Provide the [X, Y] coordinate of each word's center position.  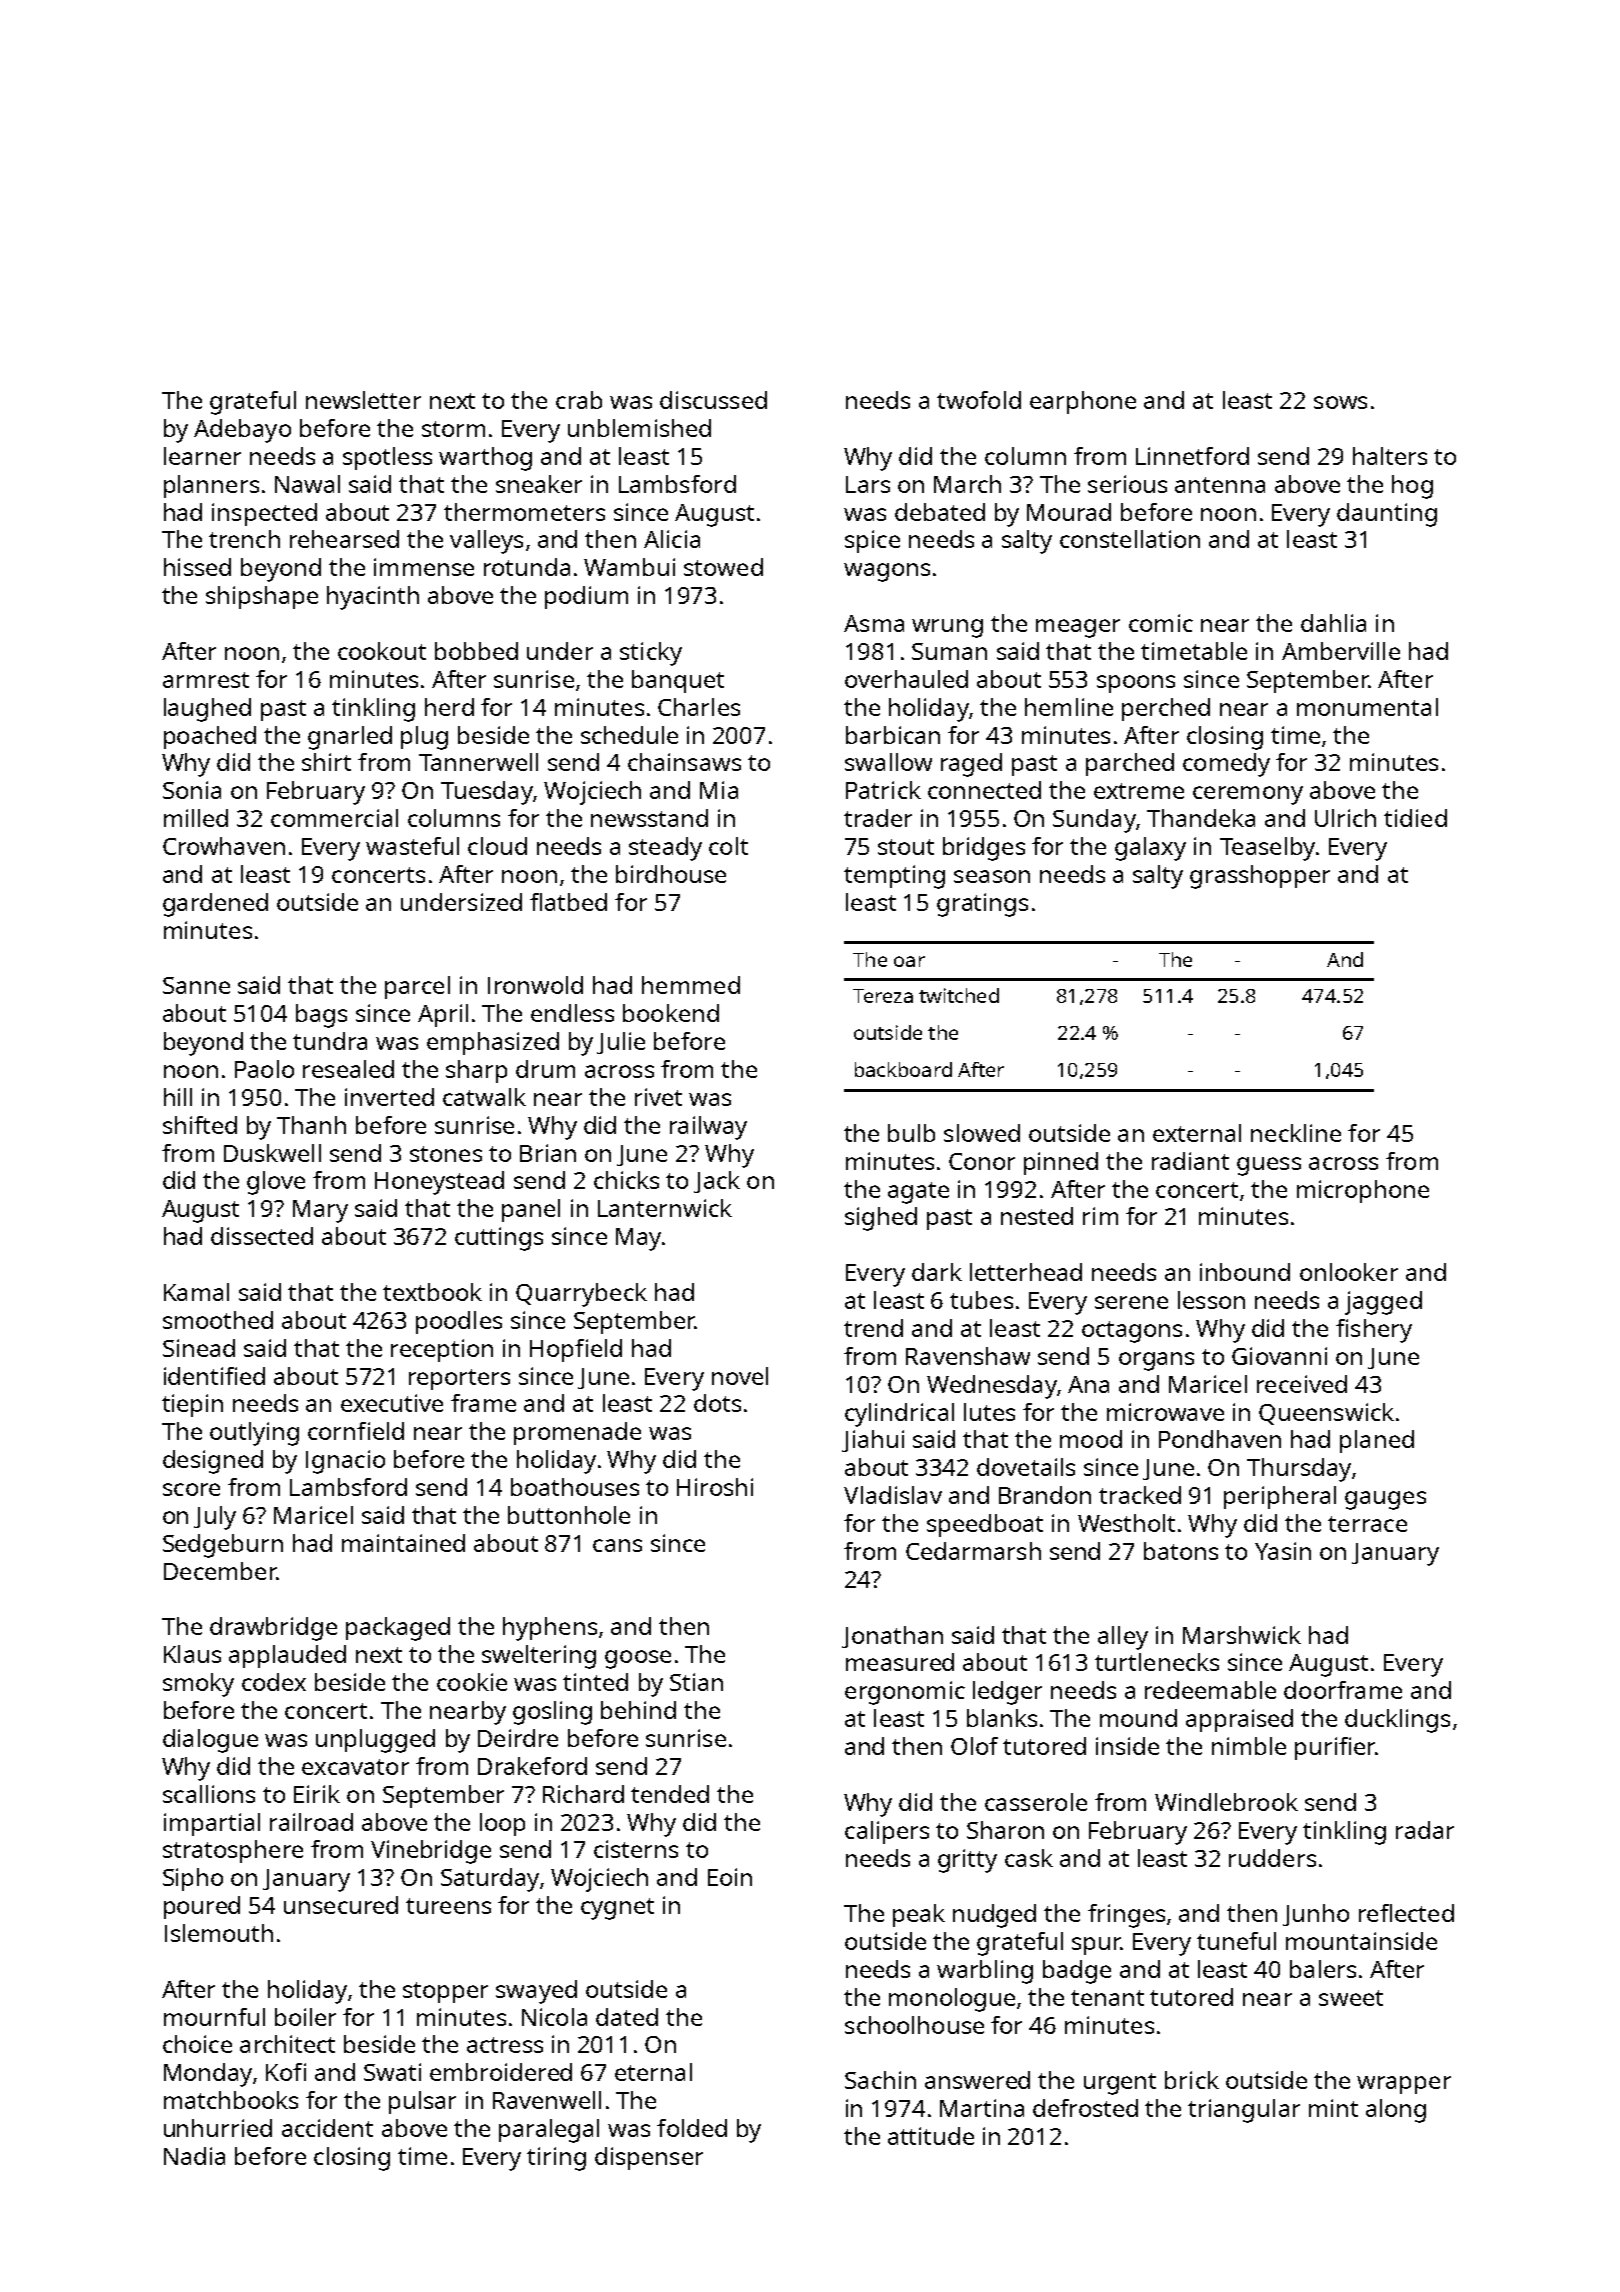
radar [1425, 1830]
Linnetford [1192, 456]
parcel [417, 987]
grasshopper [1260, 877]
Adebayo [242, 431]
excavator [355, 1767]
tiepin [192, 1405]
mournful [214, 2017]
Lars [868, 484]
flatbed [568, 902]
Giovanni [1279, 1356]
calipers [887, 1832]
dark [937, 1272]
